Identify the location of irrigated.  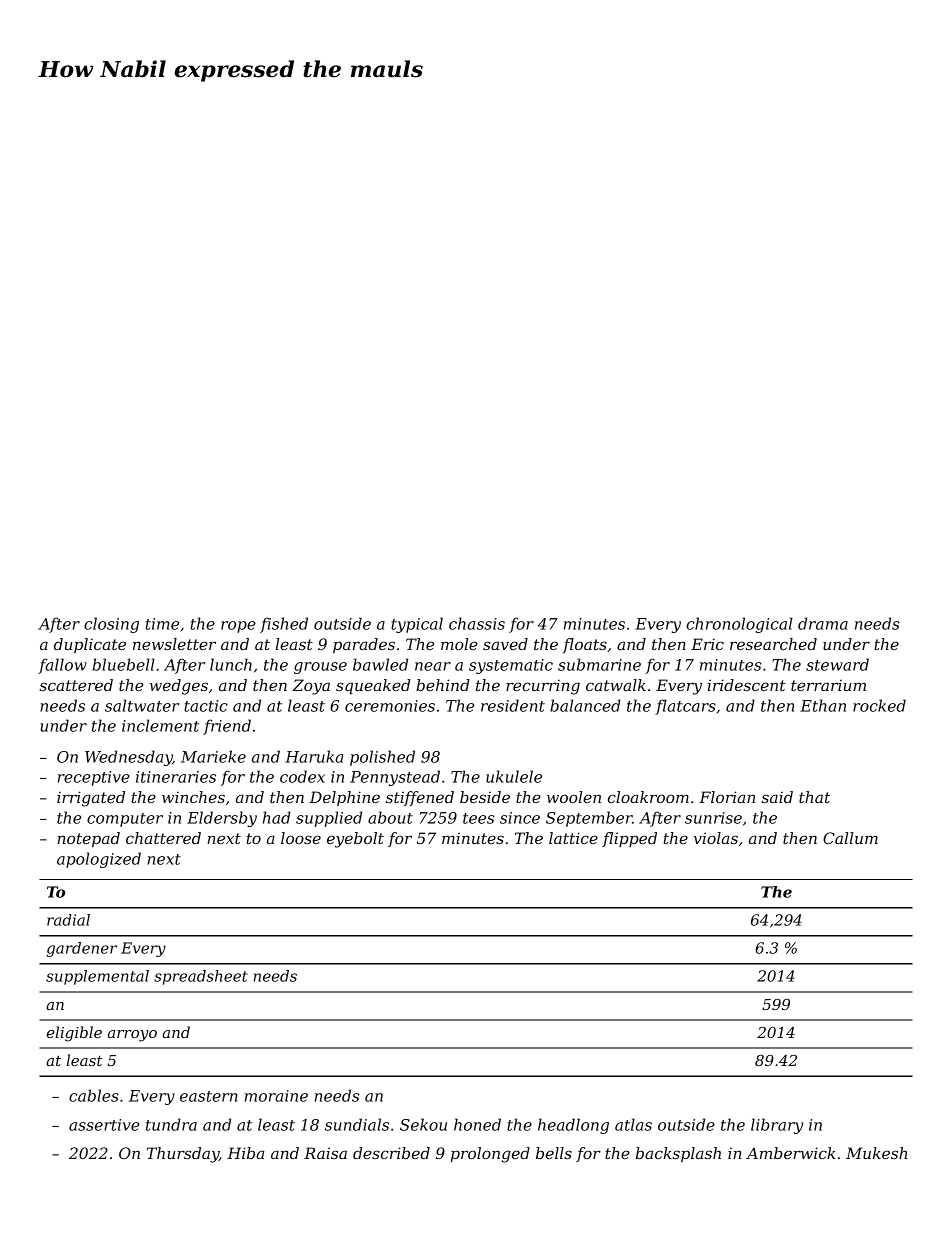
(91, 799).
